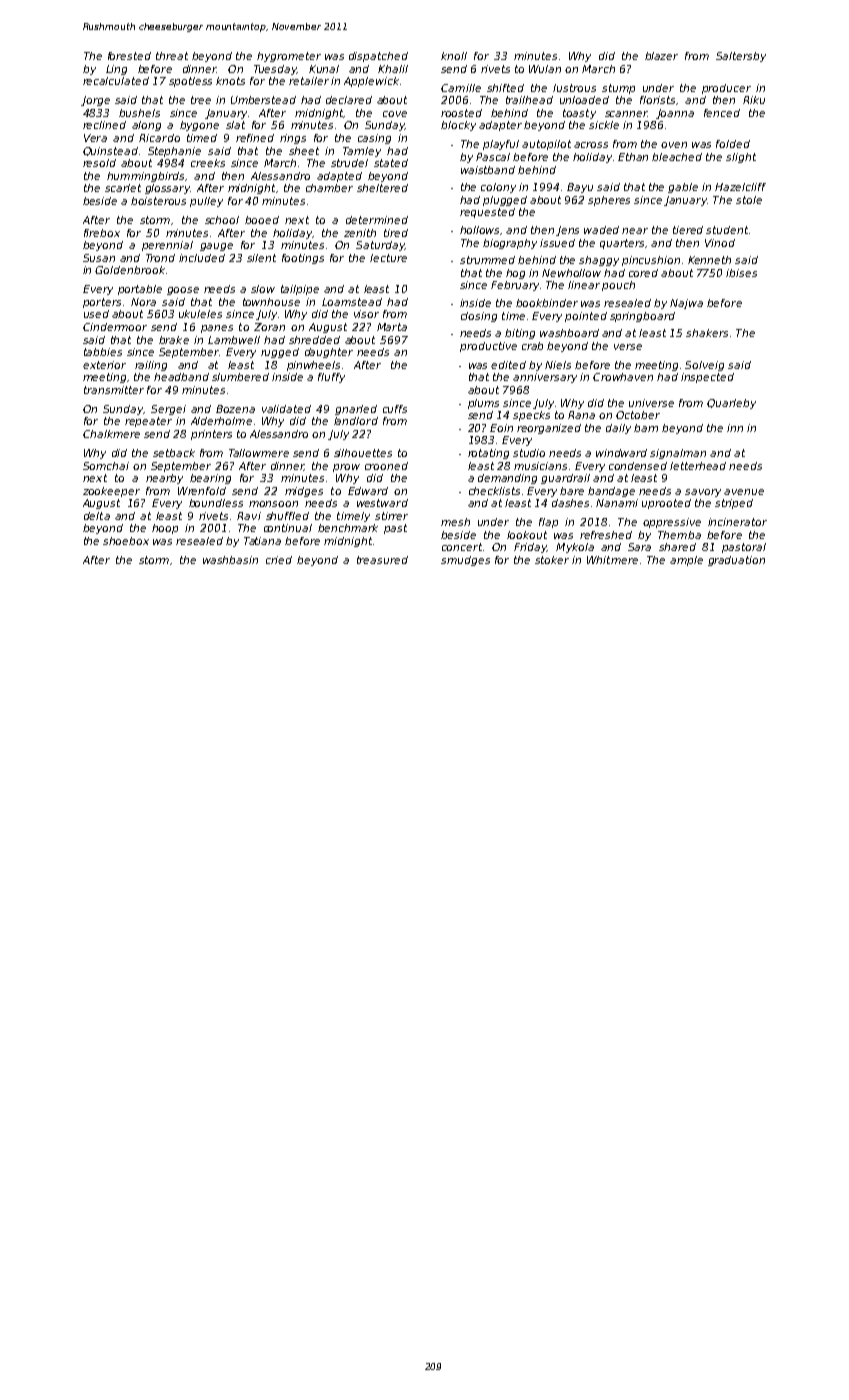 The height and width of the page is (1400, 849). I want to click on shredded, so click(314, 340).
